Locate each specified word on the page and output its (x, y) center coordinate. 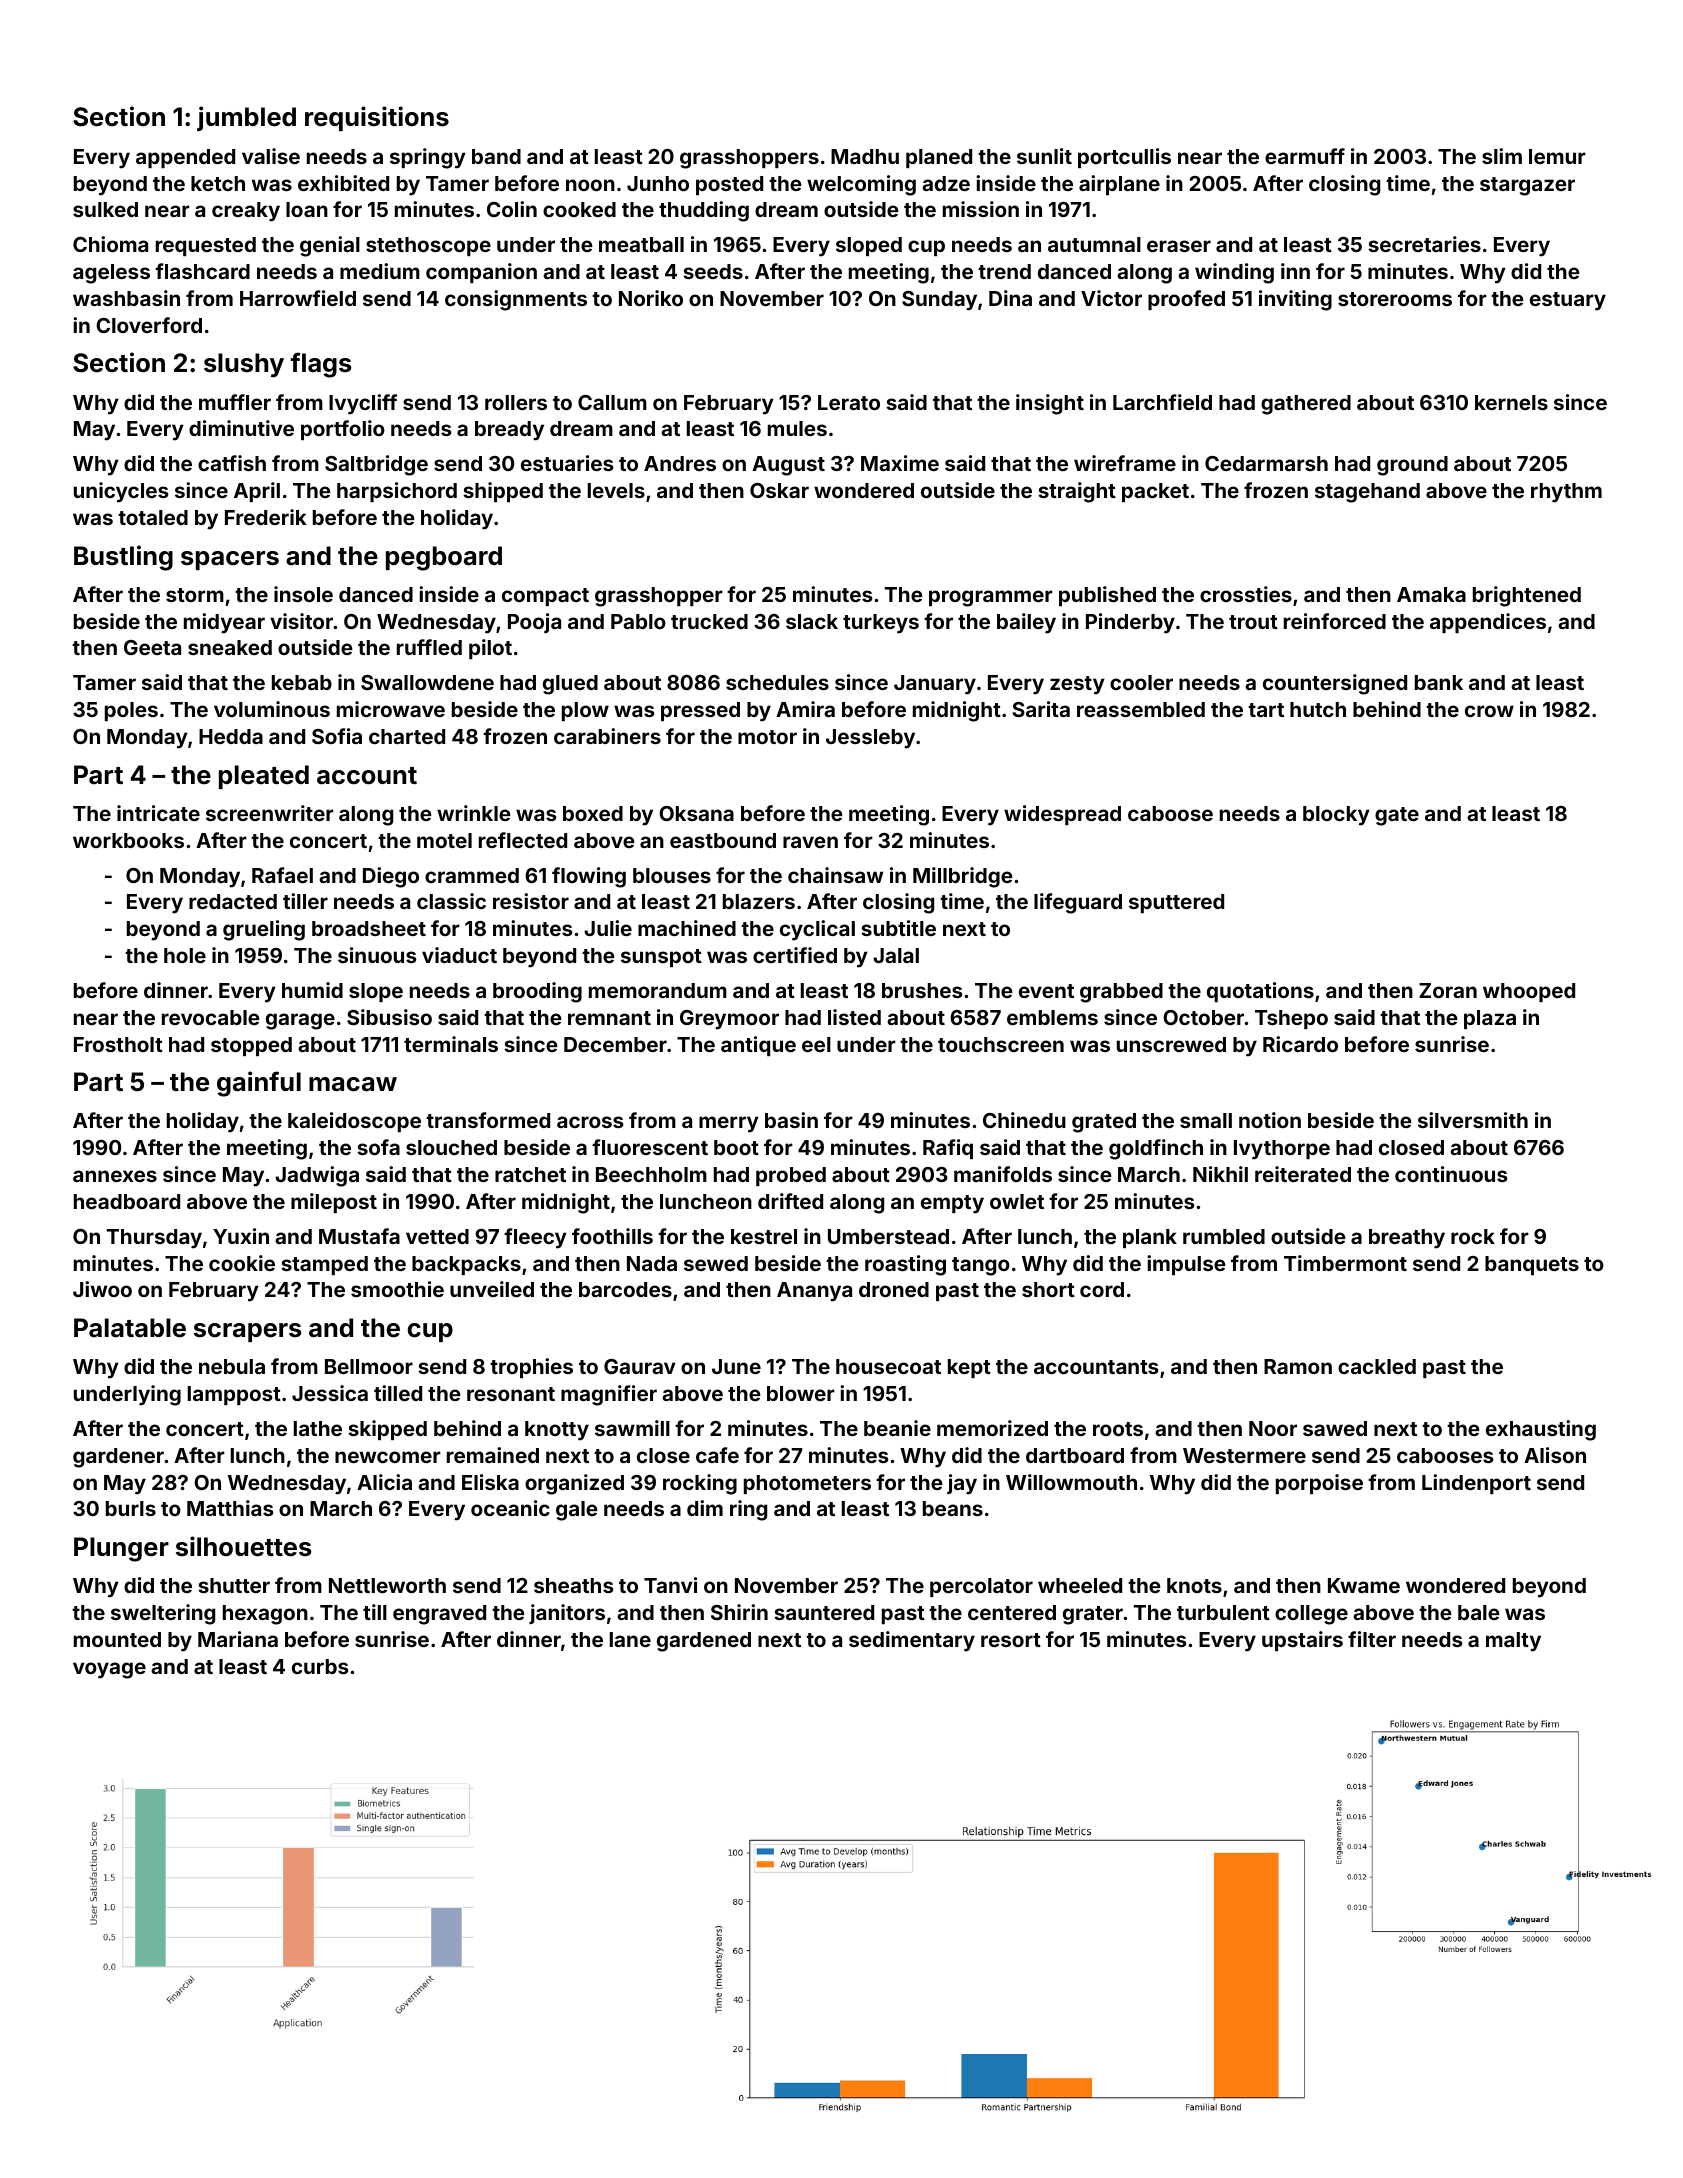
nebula (232, 1366)
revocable (211, 1017)
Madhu (865, 156)
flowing (589, 877)
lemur (1557, 156)
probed (791, 1176)
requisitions (377, 118)
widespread (1062, 815)
